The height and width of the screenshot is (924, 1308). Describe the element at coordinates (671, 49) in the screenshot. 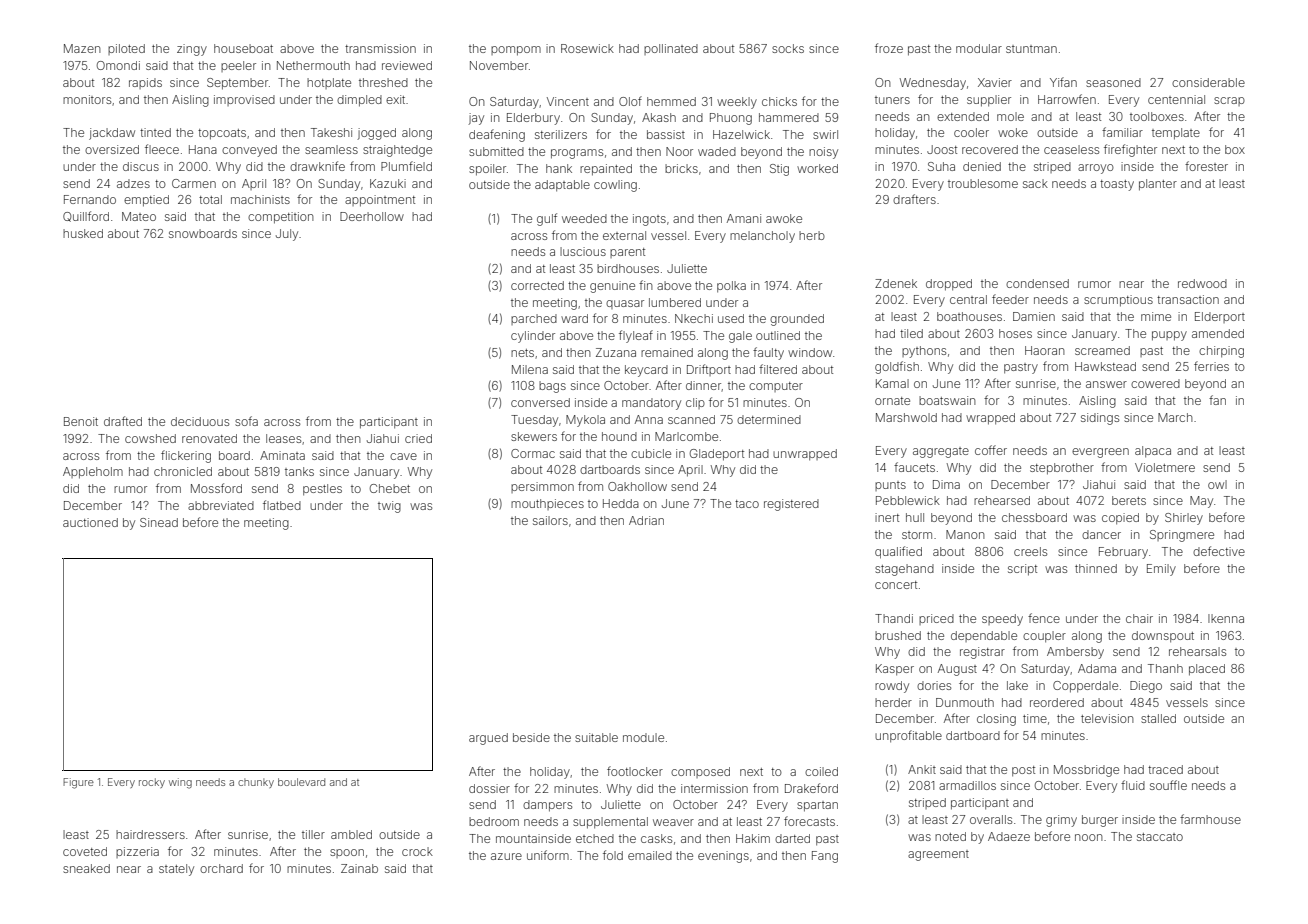

I see `pollinated` at that location.
